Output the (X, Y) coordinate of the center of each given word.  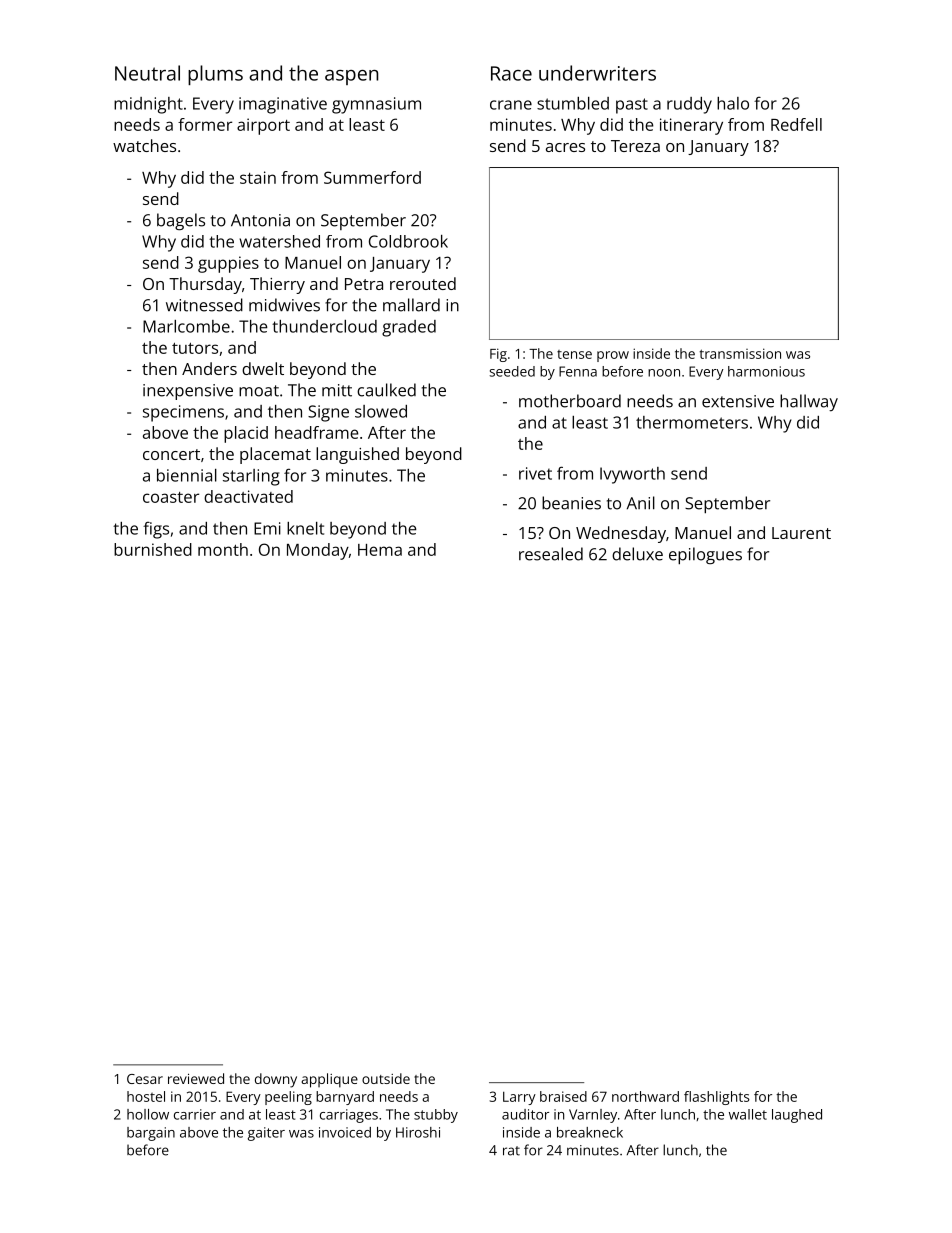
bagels (181, 221)
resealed (551, 554)
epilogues (705, 556)
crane (511, 105)
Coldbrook (408, 241)
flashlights (717, 1098)
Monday (318, 551)
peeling (288, 1098)
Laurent (801, 533)
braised (563, 1096)
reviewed (196, 1078)
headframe (316, 432)
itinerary (691, 126)
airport (263, 126)
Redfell (796, 124)
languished (357, 455)
